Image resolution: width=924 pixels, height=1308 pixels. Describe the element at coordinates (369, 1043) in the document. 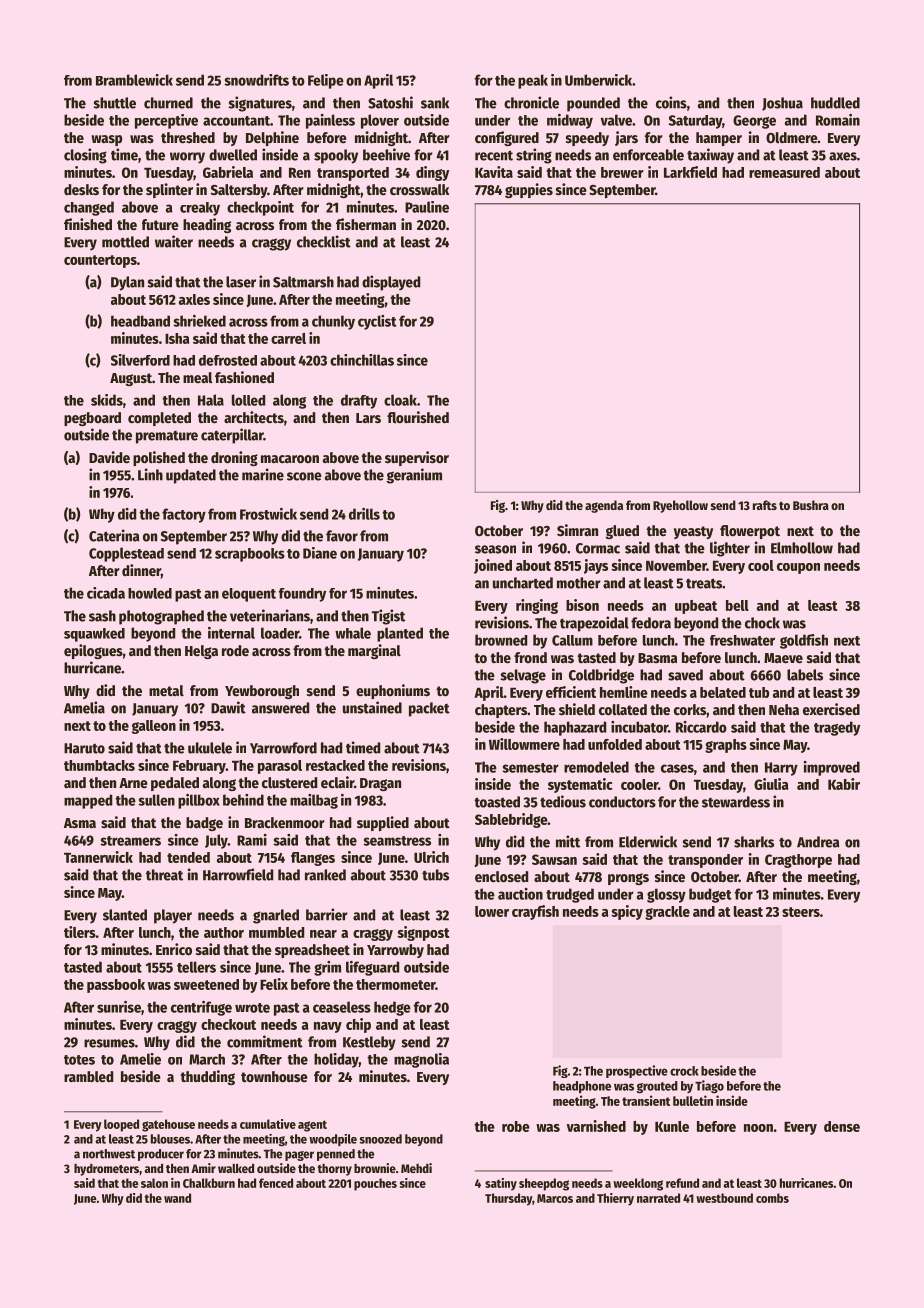

I see `Kestleby` at that location.
